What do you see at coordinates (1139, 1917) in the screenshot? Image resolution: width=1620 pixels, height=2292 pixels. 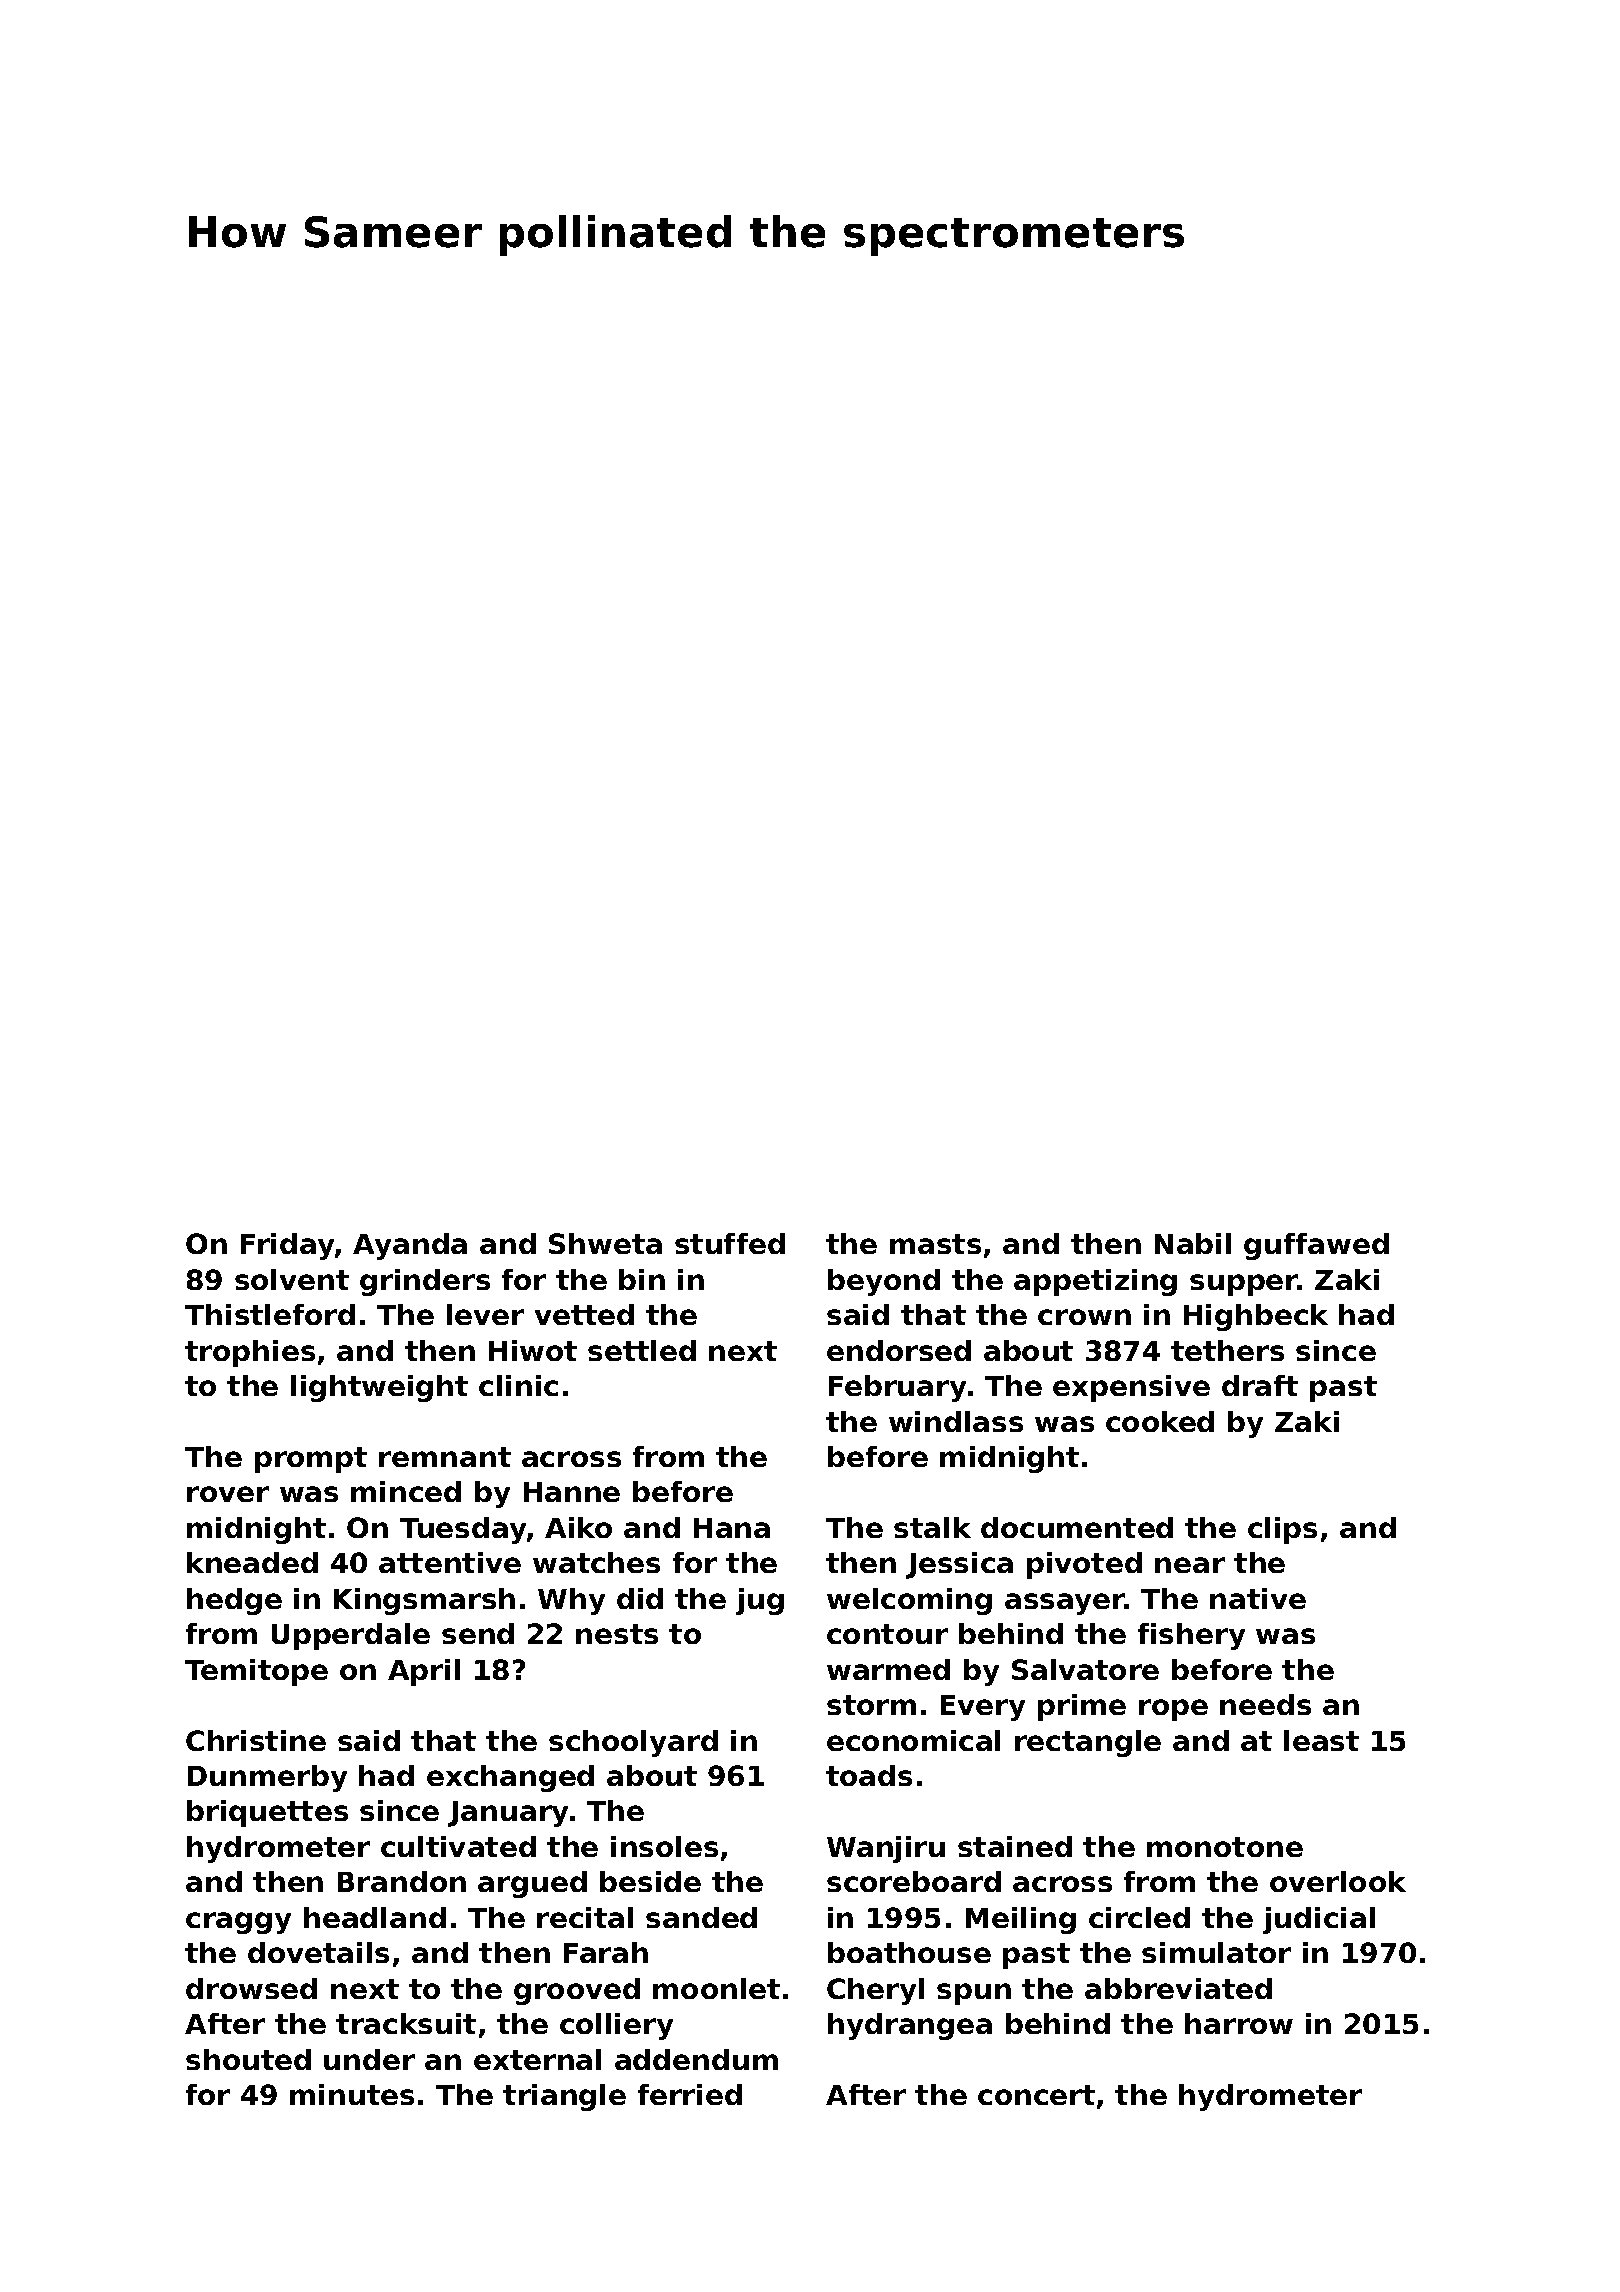 I see `circled` at bounding box center [1139, 1917].
